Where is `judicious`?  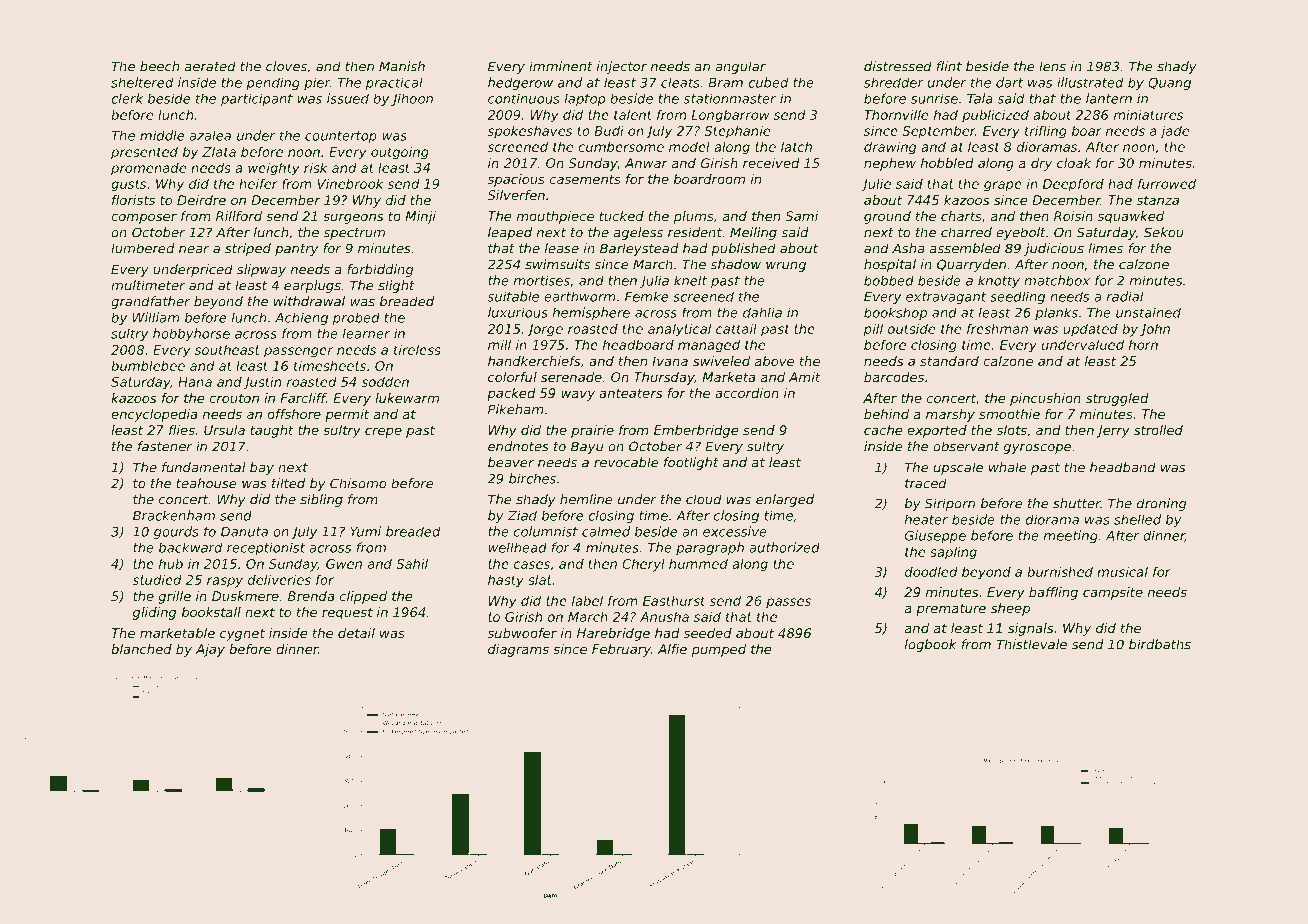 judicious is located at coordinates (1054, 249).
